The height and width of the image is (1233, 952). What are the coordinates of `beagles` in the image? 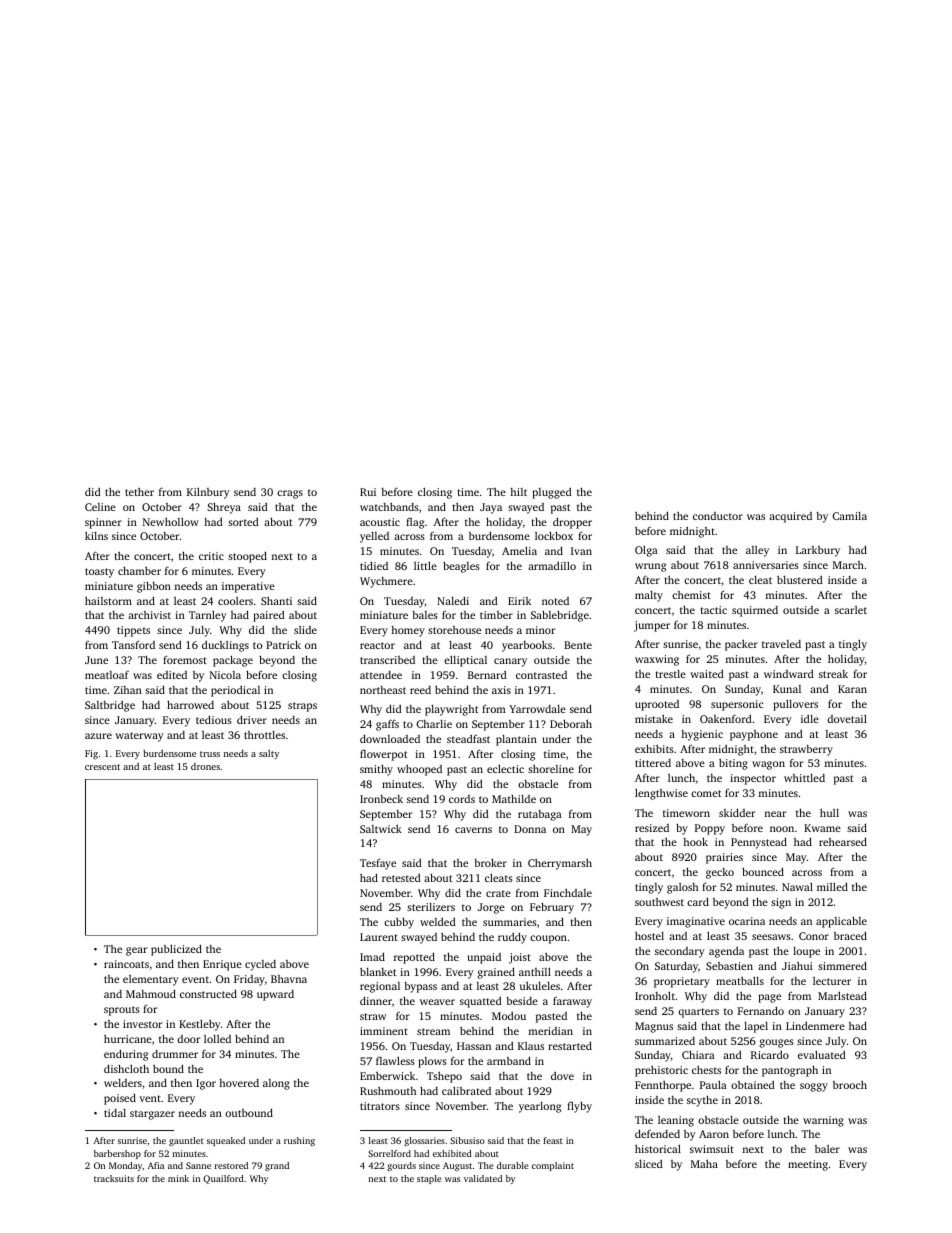 It's located at (461, 567).
